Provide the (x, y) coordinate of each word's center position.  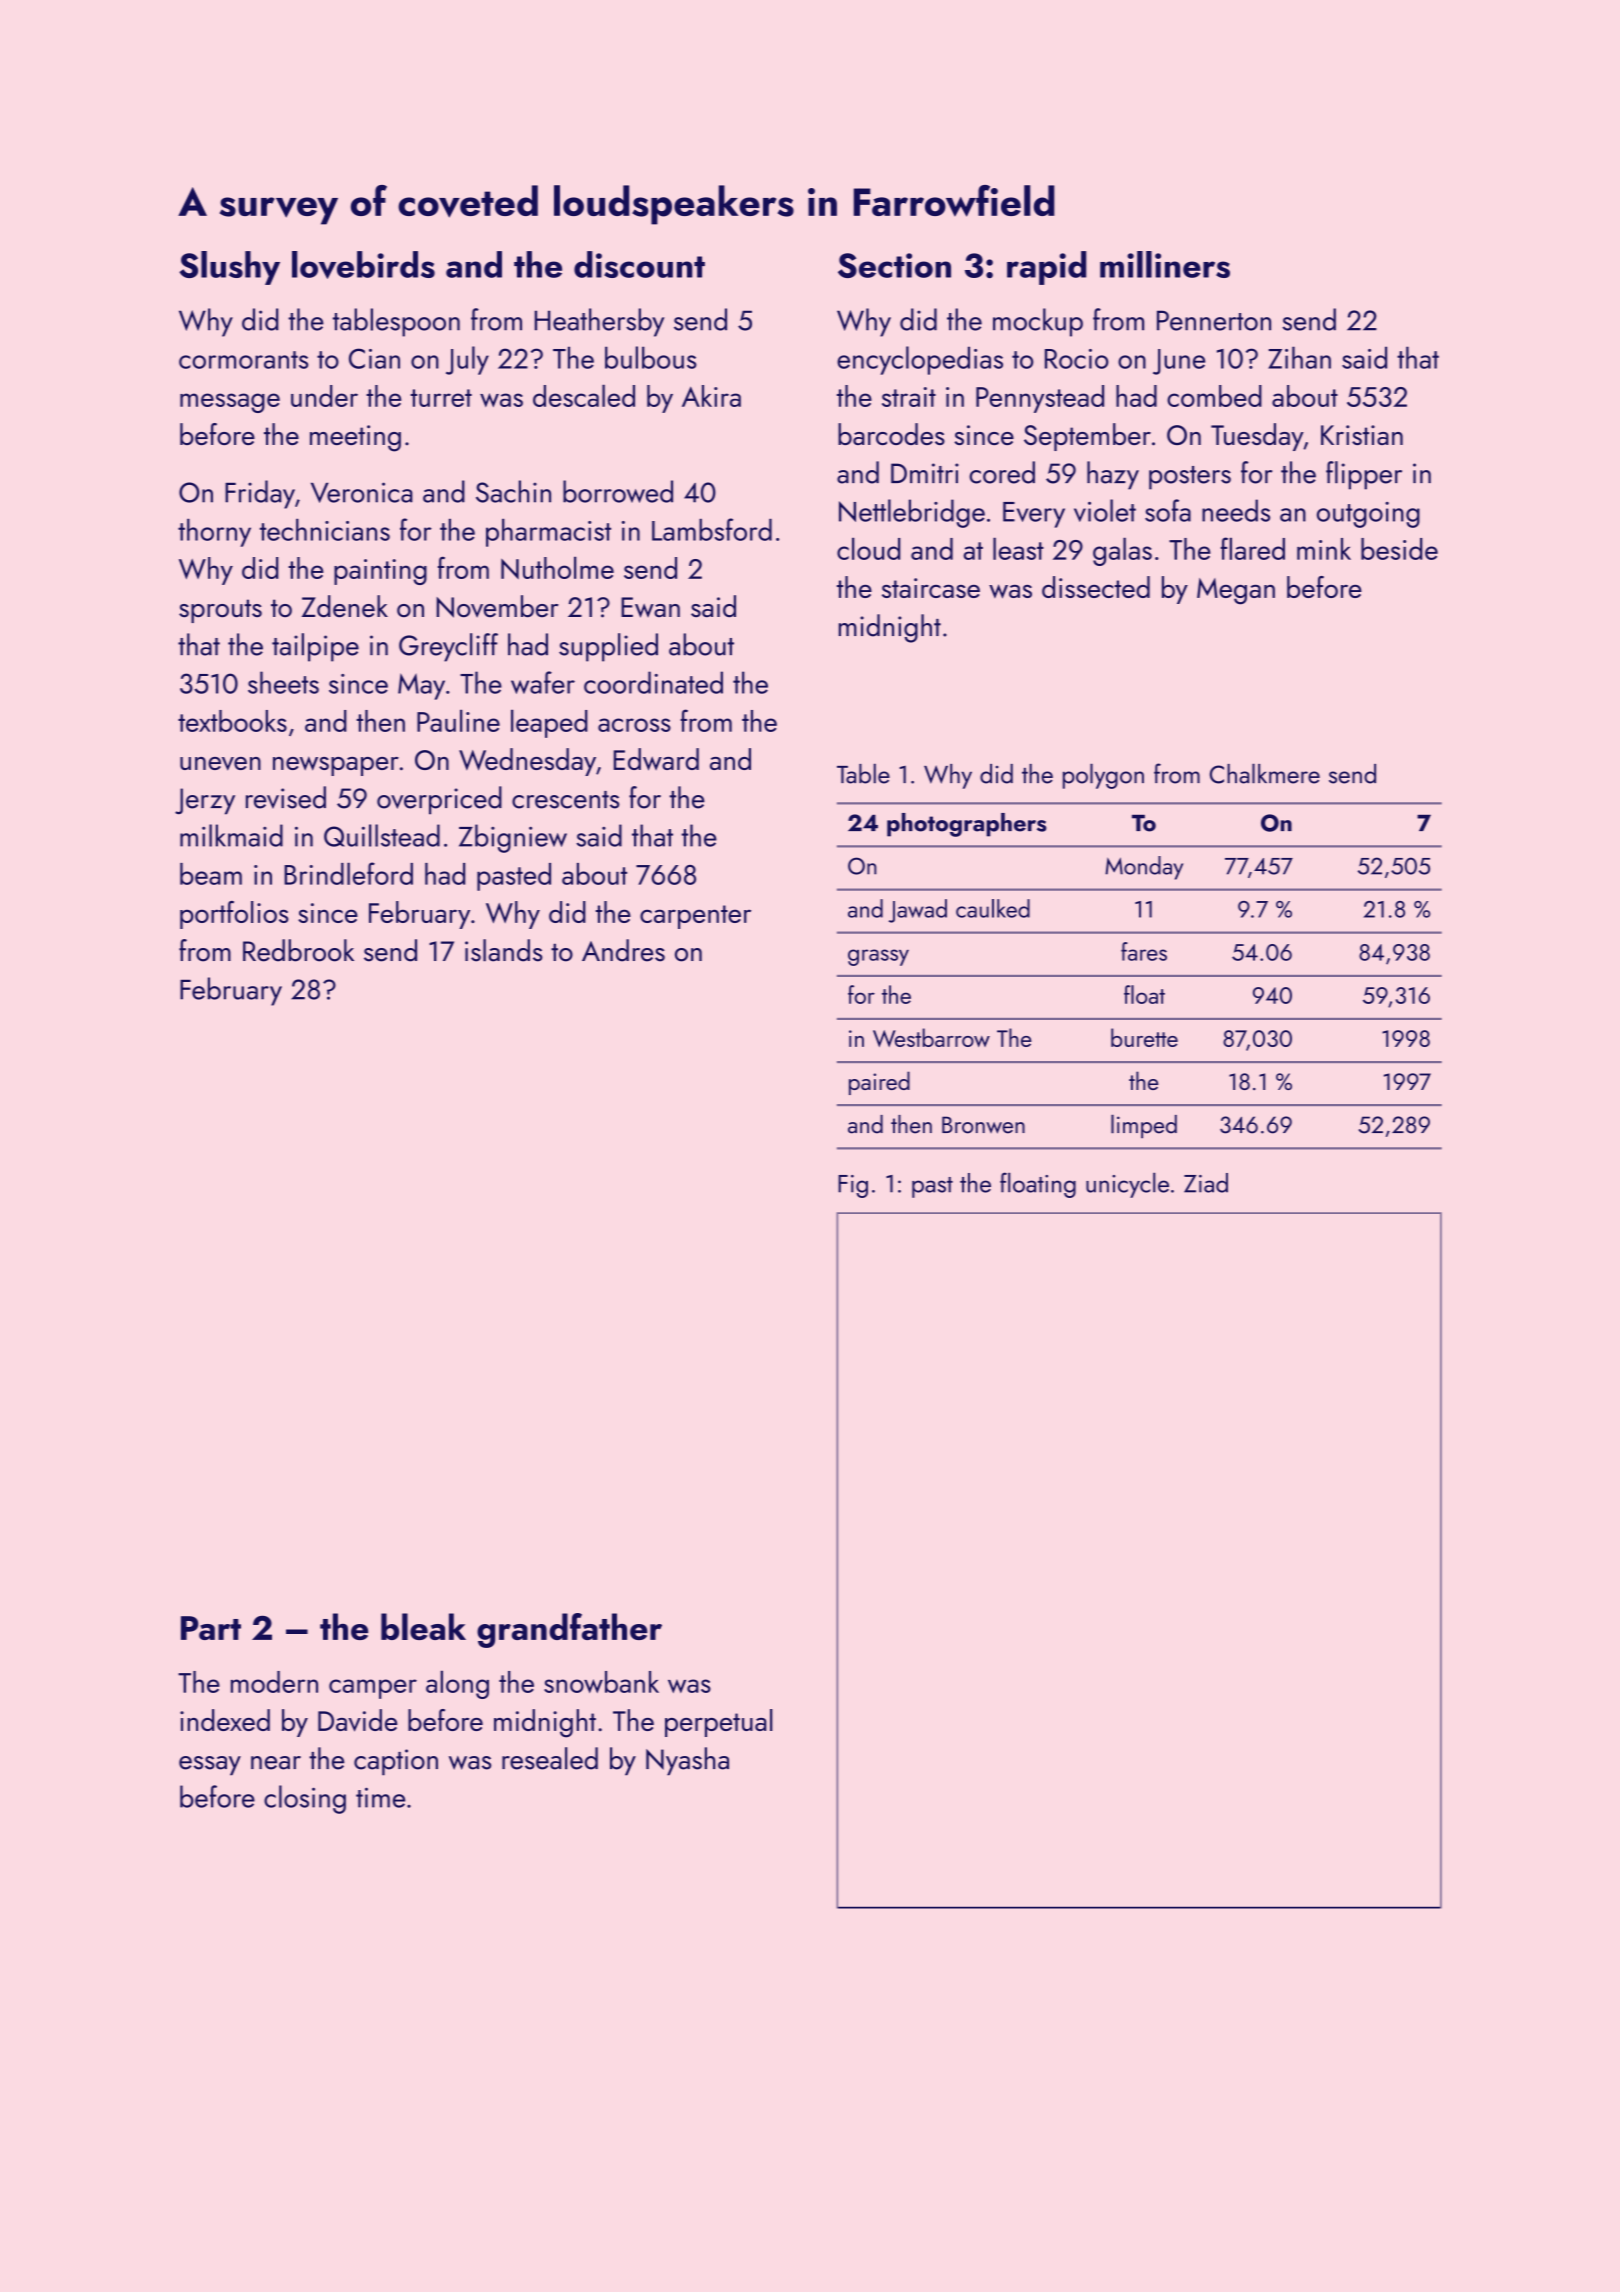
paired (879, 1083)
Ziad (1206, 1183)
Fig (853, 1186)
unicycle (1127, 1185)
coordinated (653, 682)
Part (211, 1628)
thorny (214, 533)
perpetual (718, 1723)
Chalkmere (1265, 774)
